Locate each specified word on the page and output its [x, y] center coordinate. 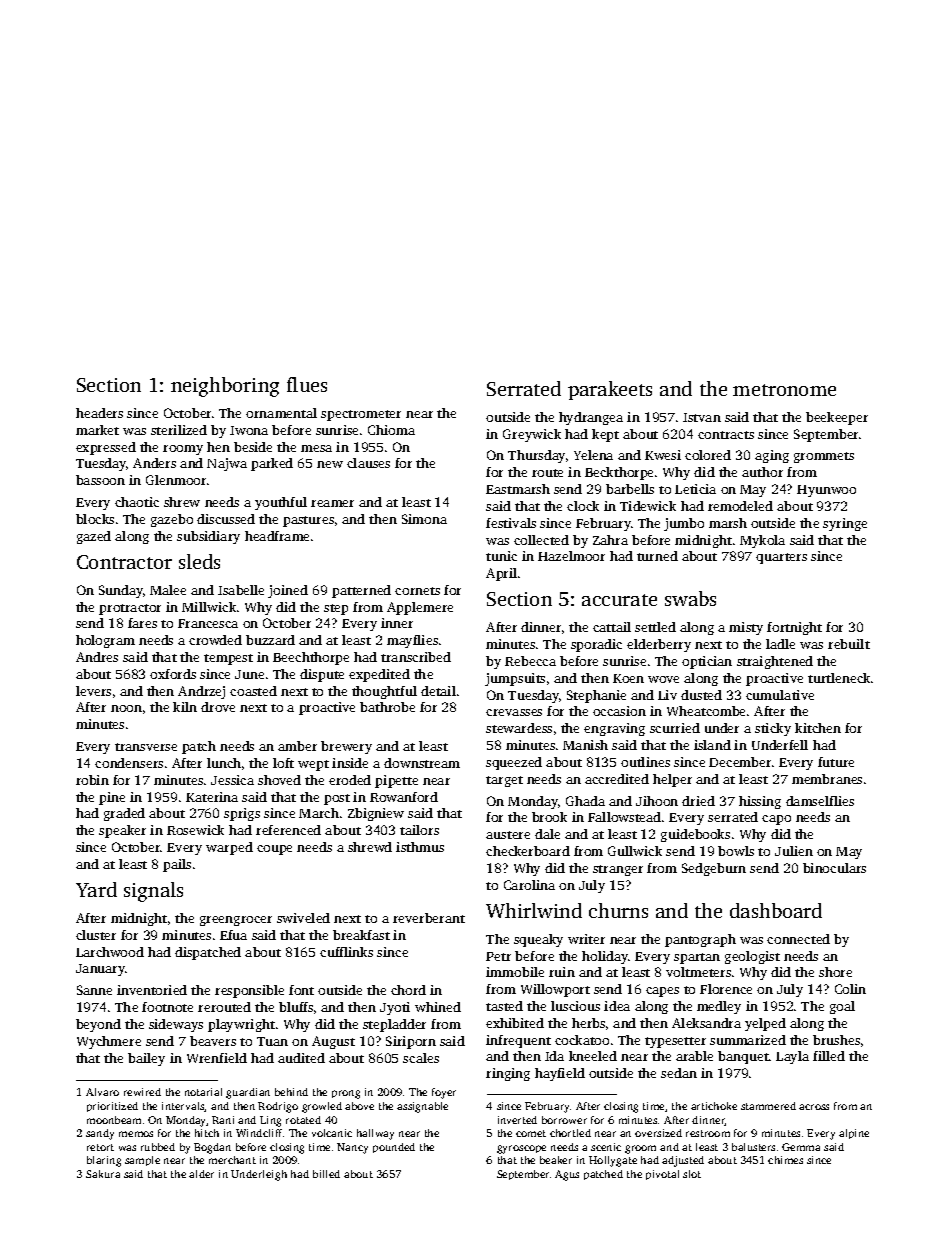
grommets [824, 457]
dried [698, 801]
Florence [726, 989]
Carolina [529, 885]
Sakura [103, 1174]
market [97, 430]
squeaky [538, 940]
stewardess [519, 728]
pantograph [700, 940]
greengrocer [236, 921]
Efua [233, 935]
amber [297, 746]
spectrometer [361, 415]
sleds [199, 561]
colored [708, 455]
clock [583, 506]
